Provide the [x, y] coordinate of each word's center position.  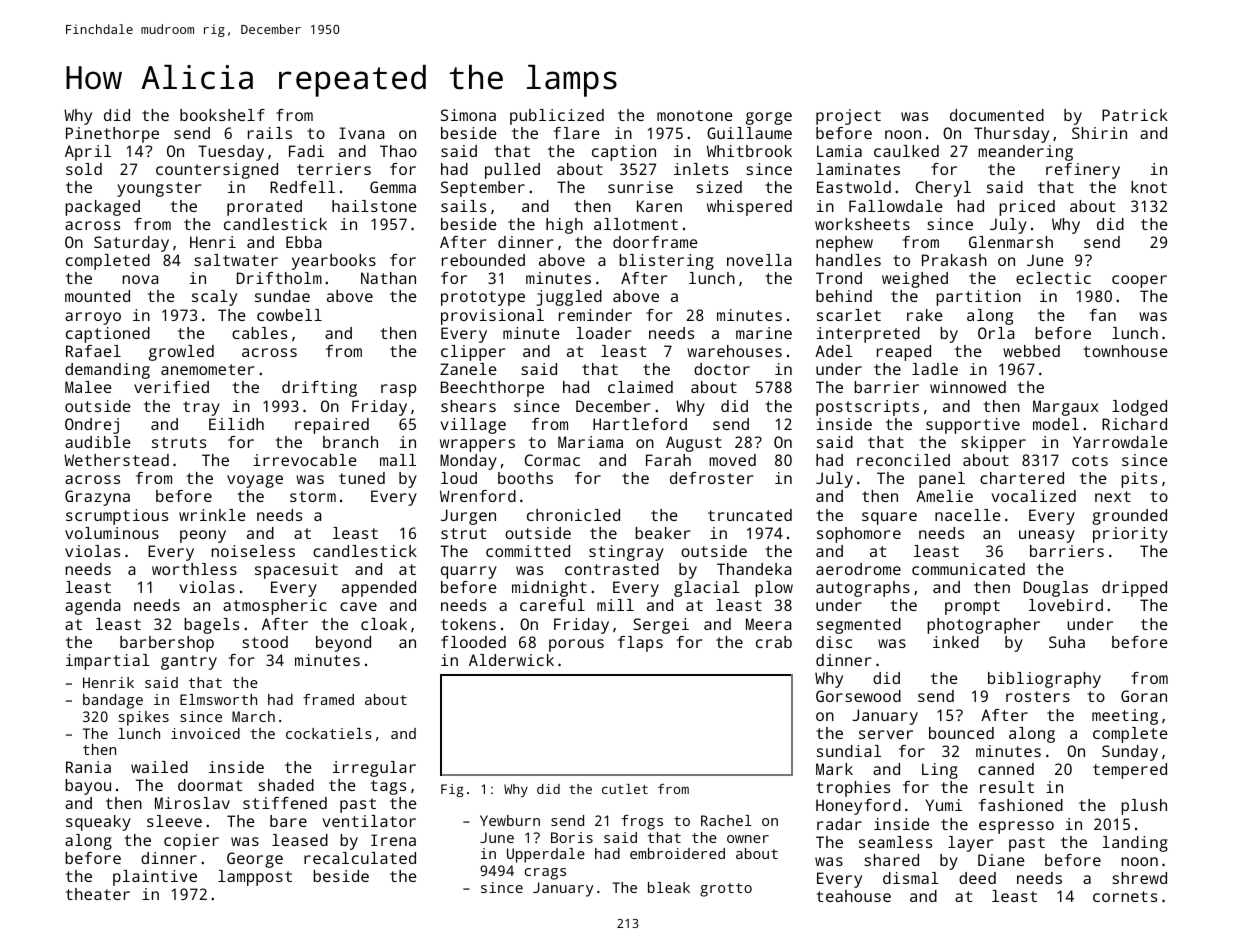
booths [525, 478]
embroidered [677, 853]
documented [997, 115]
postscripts [867, 408]
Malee [88, 387]
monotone [695, 115]
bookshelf [222, 115]
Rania [88, 767]
